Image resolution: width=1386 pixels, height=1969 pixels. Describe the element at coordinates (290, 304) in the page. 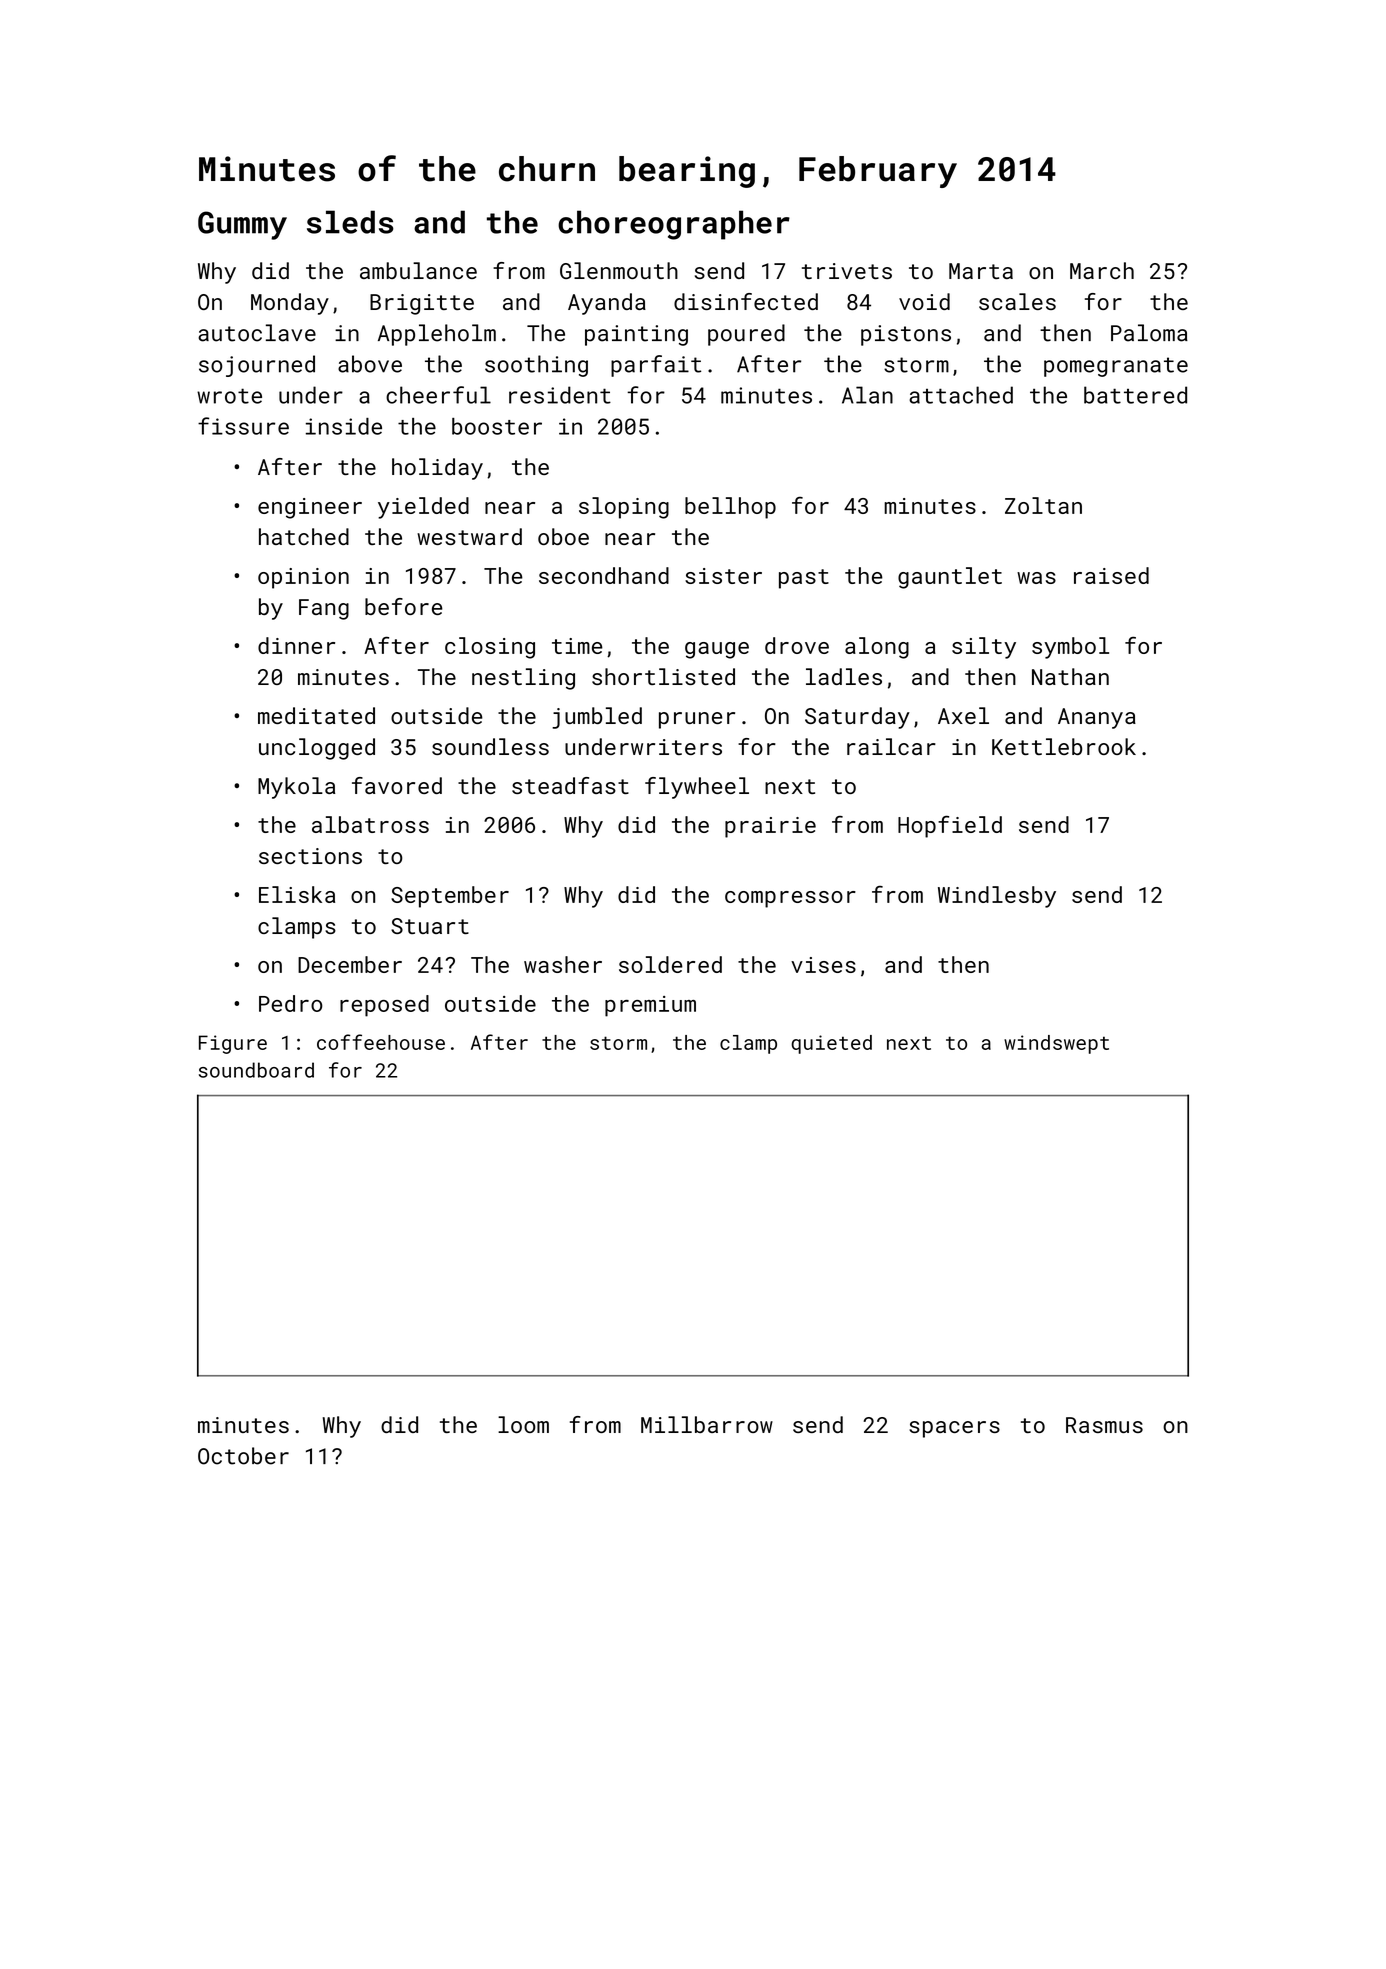

I see `Monday` at that location.
